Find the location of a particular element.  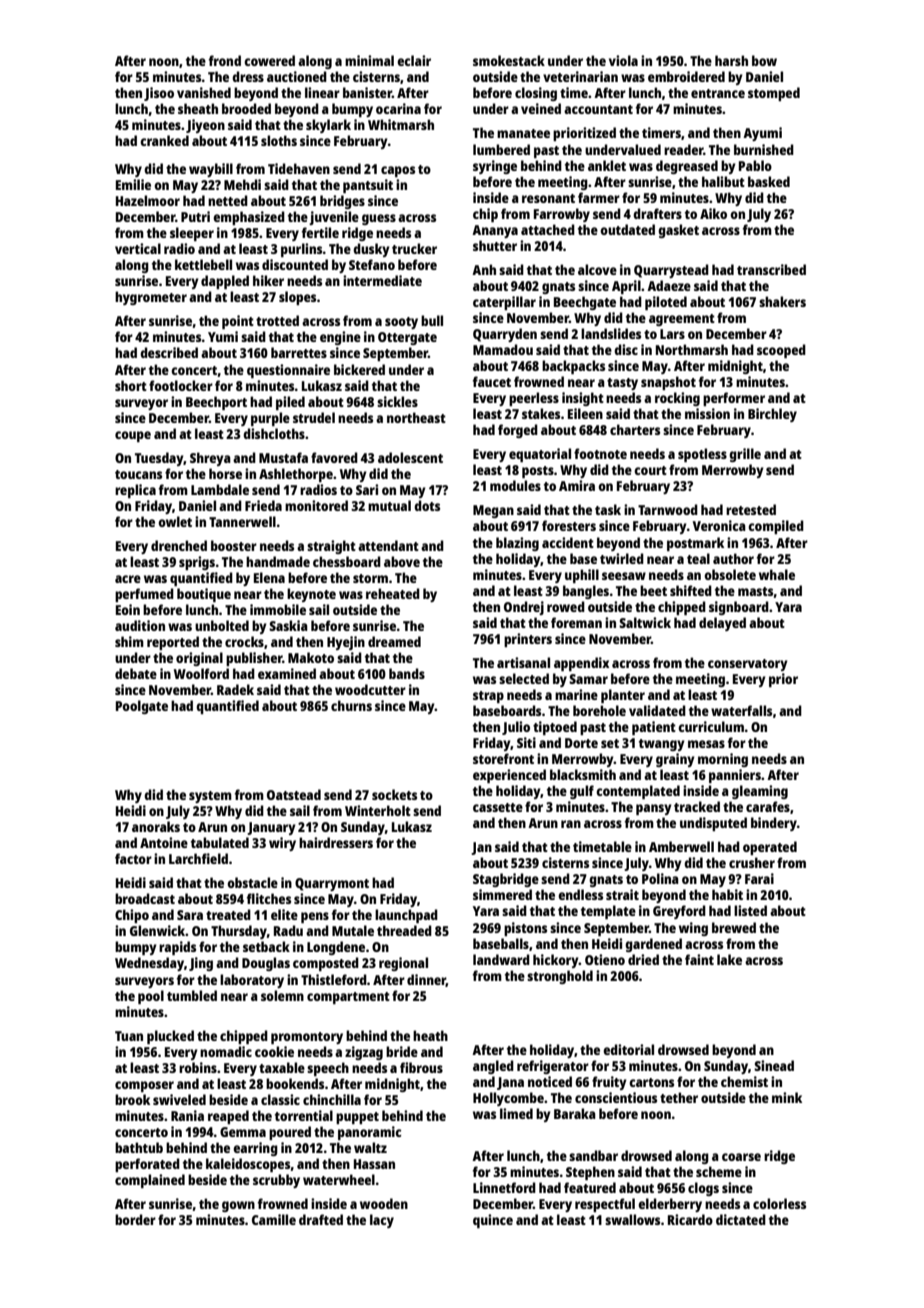

chinchilla is located at coordinates (332, 1099).
